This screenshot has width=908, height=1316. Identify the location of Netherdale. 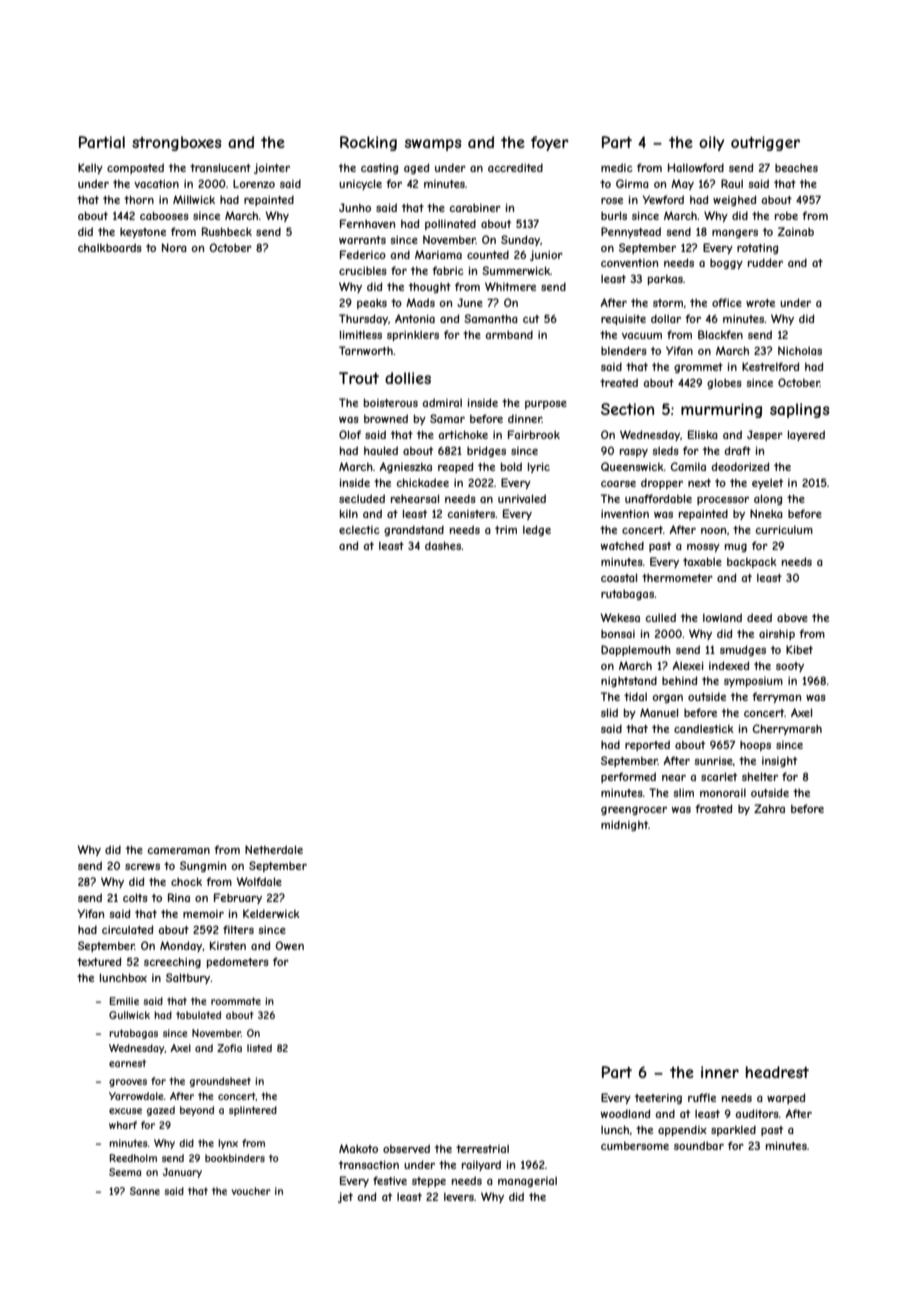
(274, 849).
